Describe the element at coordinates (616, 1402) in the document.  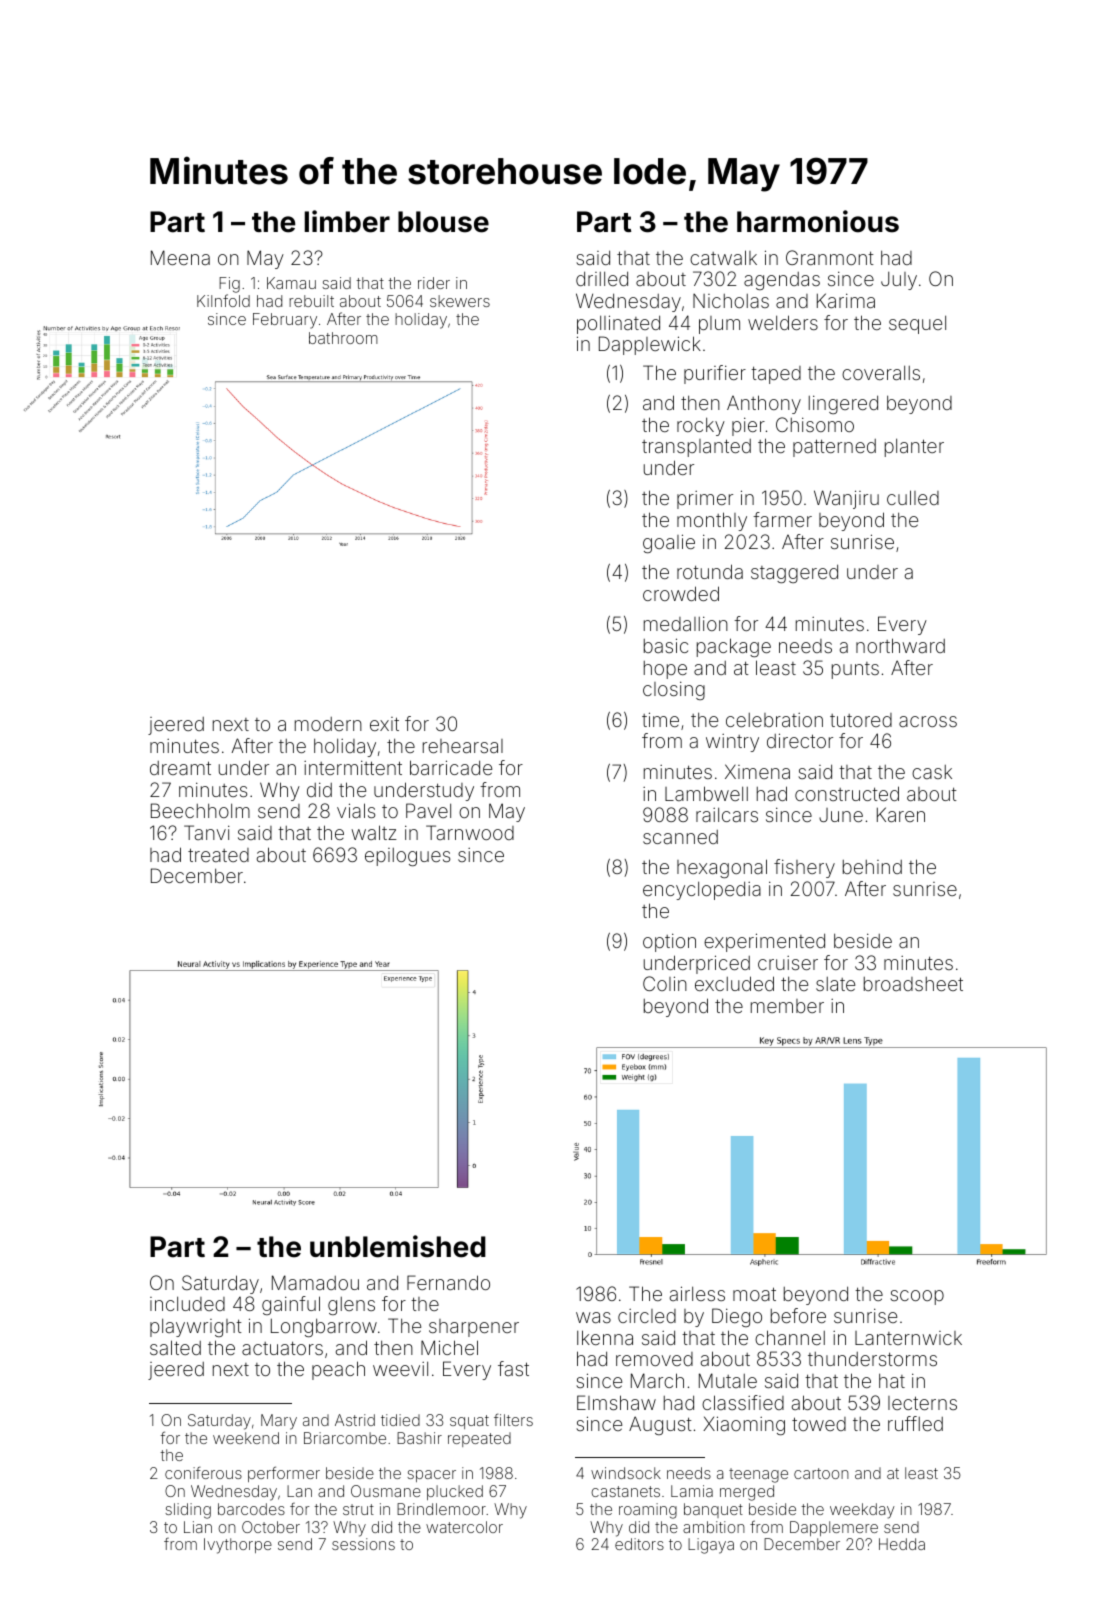
I see `Elmshaw` at that location.
